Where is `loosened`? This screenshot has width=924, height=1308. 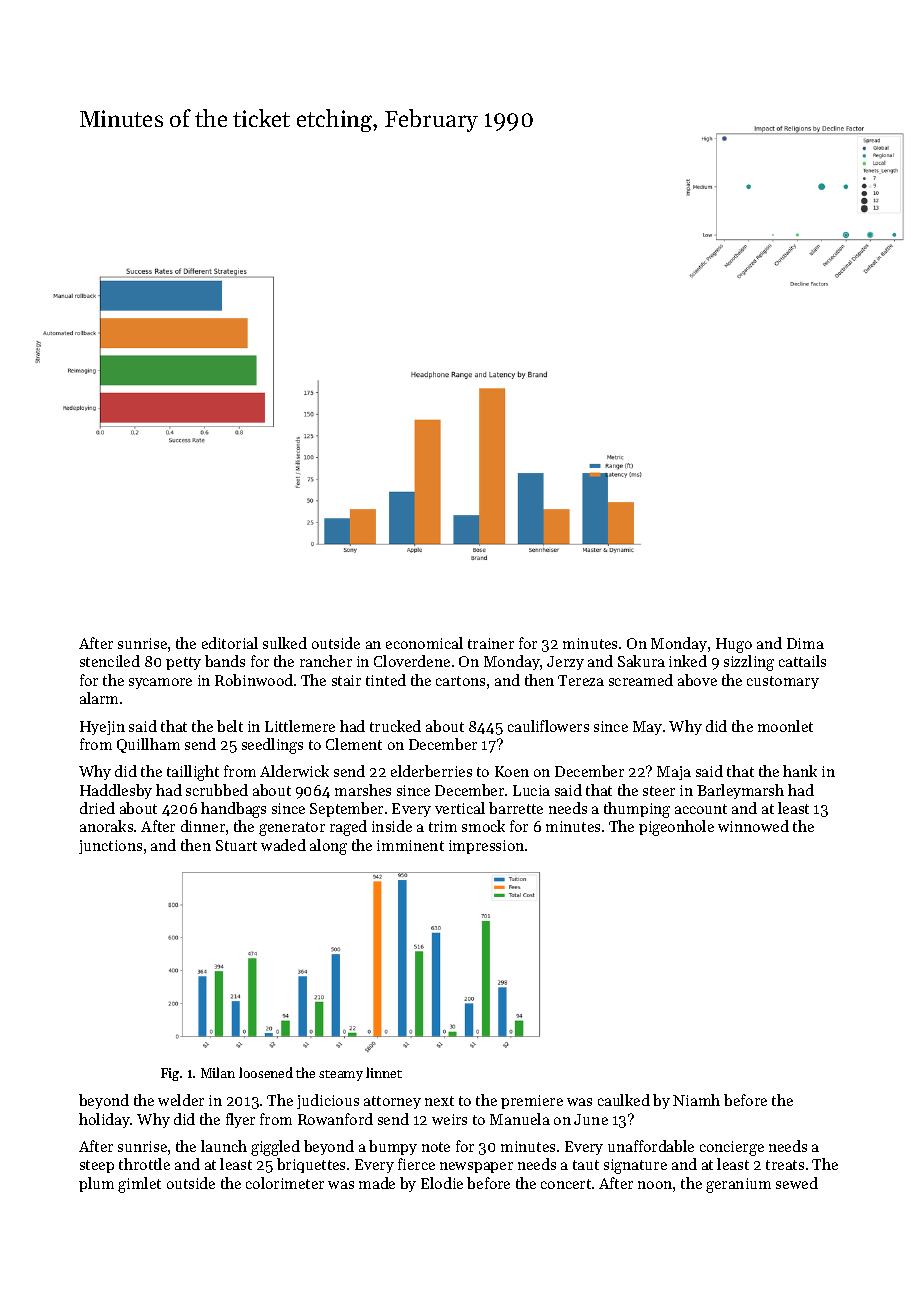
loosened is located at coordinates (266, 1072).
